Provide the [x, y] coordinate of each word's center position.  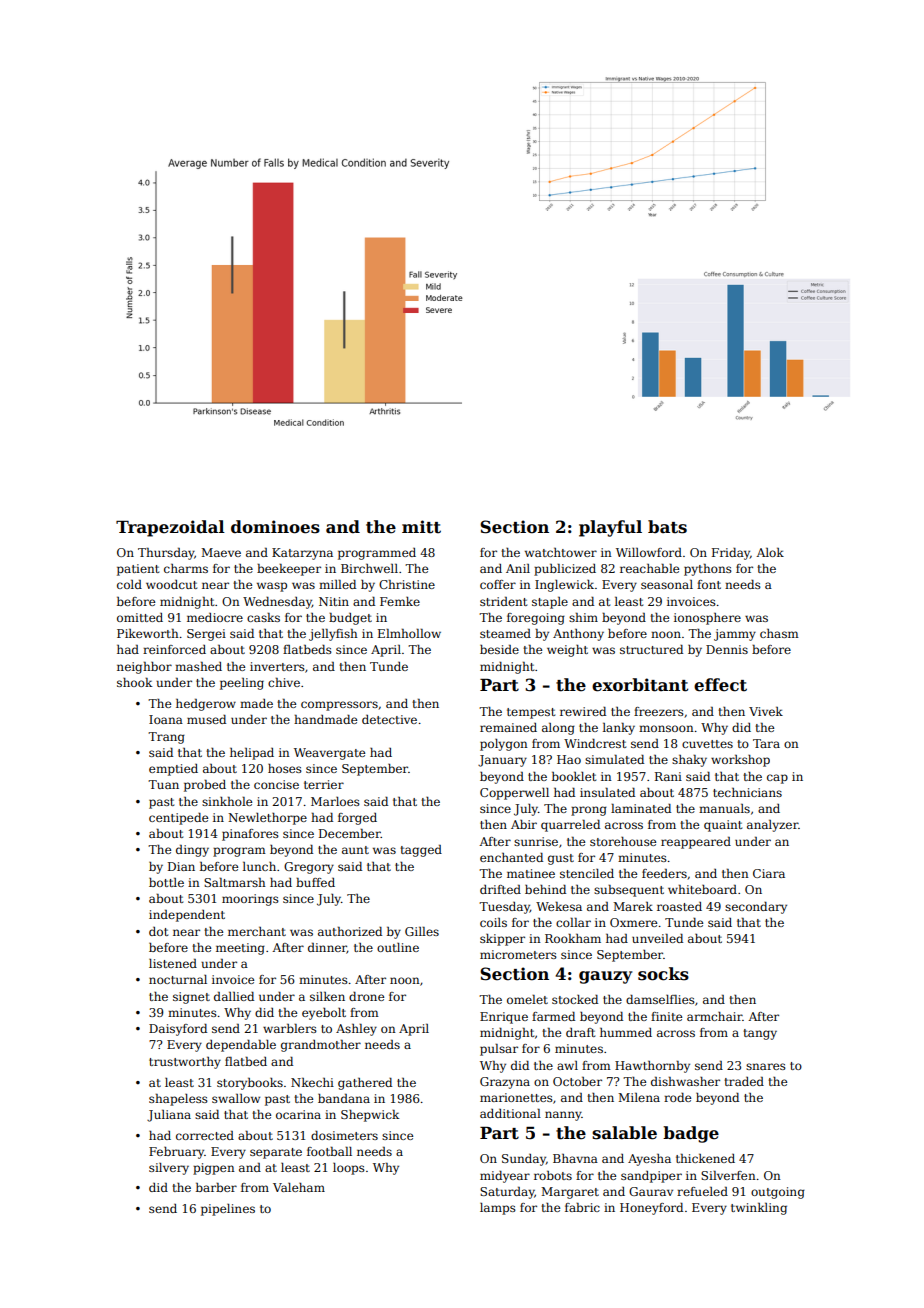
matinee [531, 873]
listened [173, 963]
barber [216, 1187]
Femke [400, 601]
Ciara [769, 873]
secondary [756, 908]
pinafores [250, 835]
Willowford [649, 552]
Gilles [422, 931]
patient [138, 570]
